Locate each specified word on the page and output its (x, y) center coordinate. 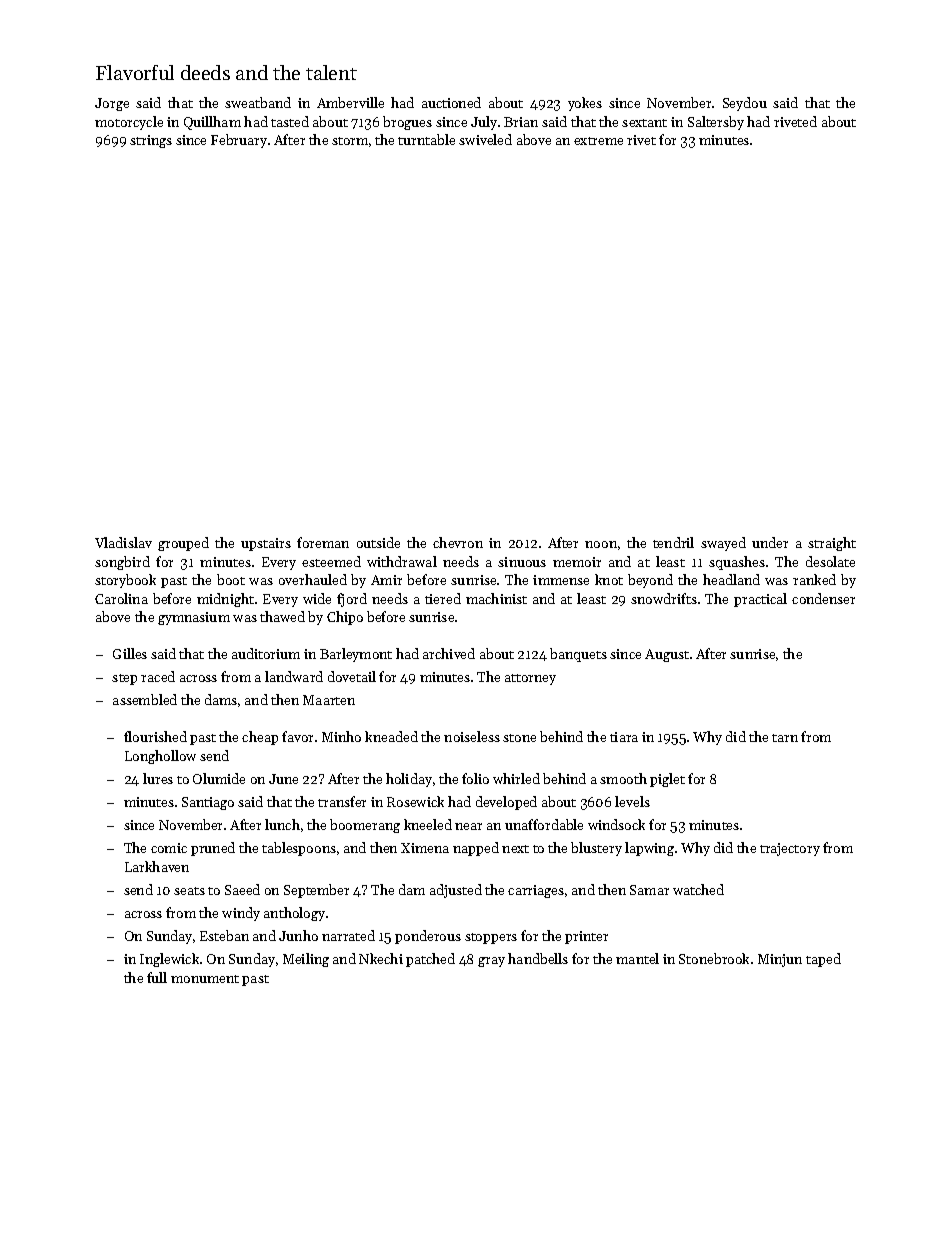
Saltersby (716, 123)
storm (350, 141)
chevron (458, 542)
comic (169, 848)
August (667, 655)
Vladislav (123, 542)
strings (151, 141)
